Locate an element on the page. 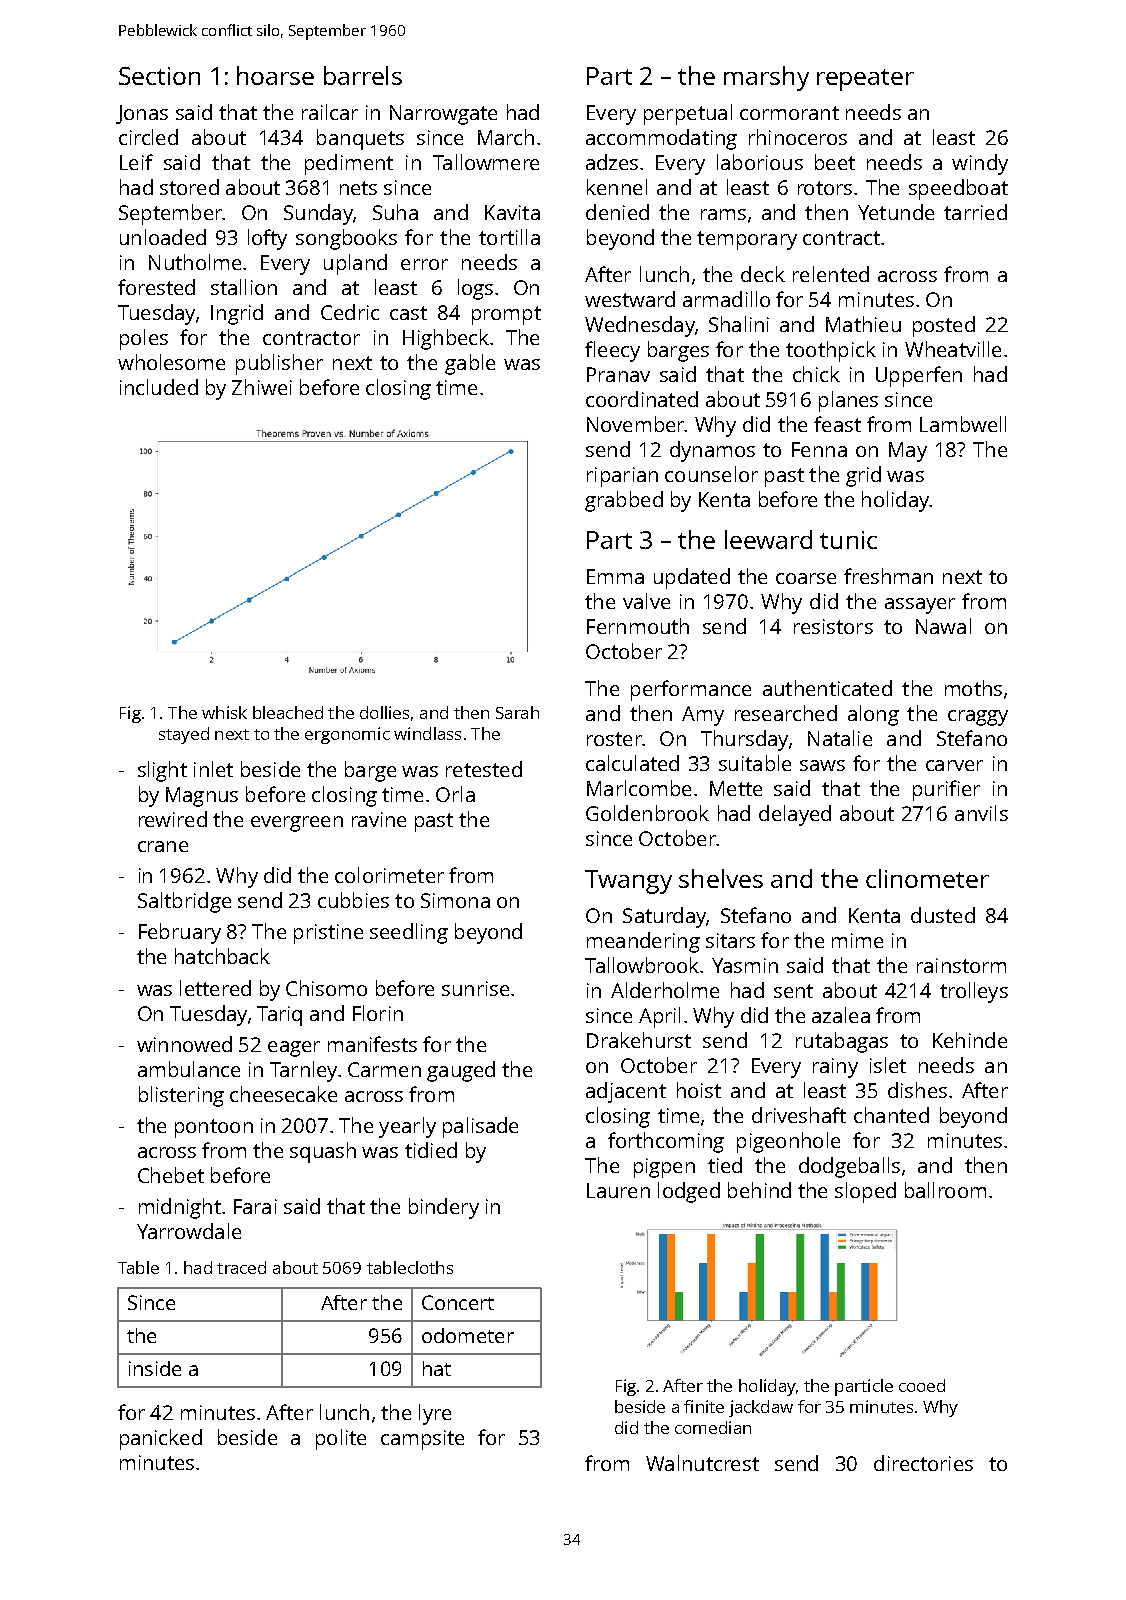 The image size is (1126, 1600). adzes is located at coordinates (612, 162).
